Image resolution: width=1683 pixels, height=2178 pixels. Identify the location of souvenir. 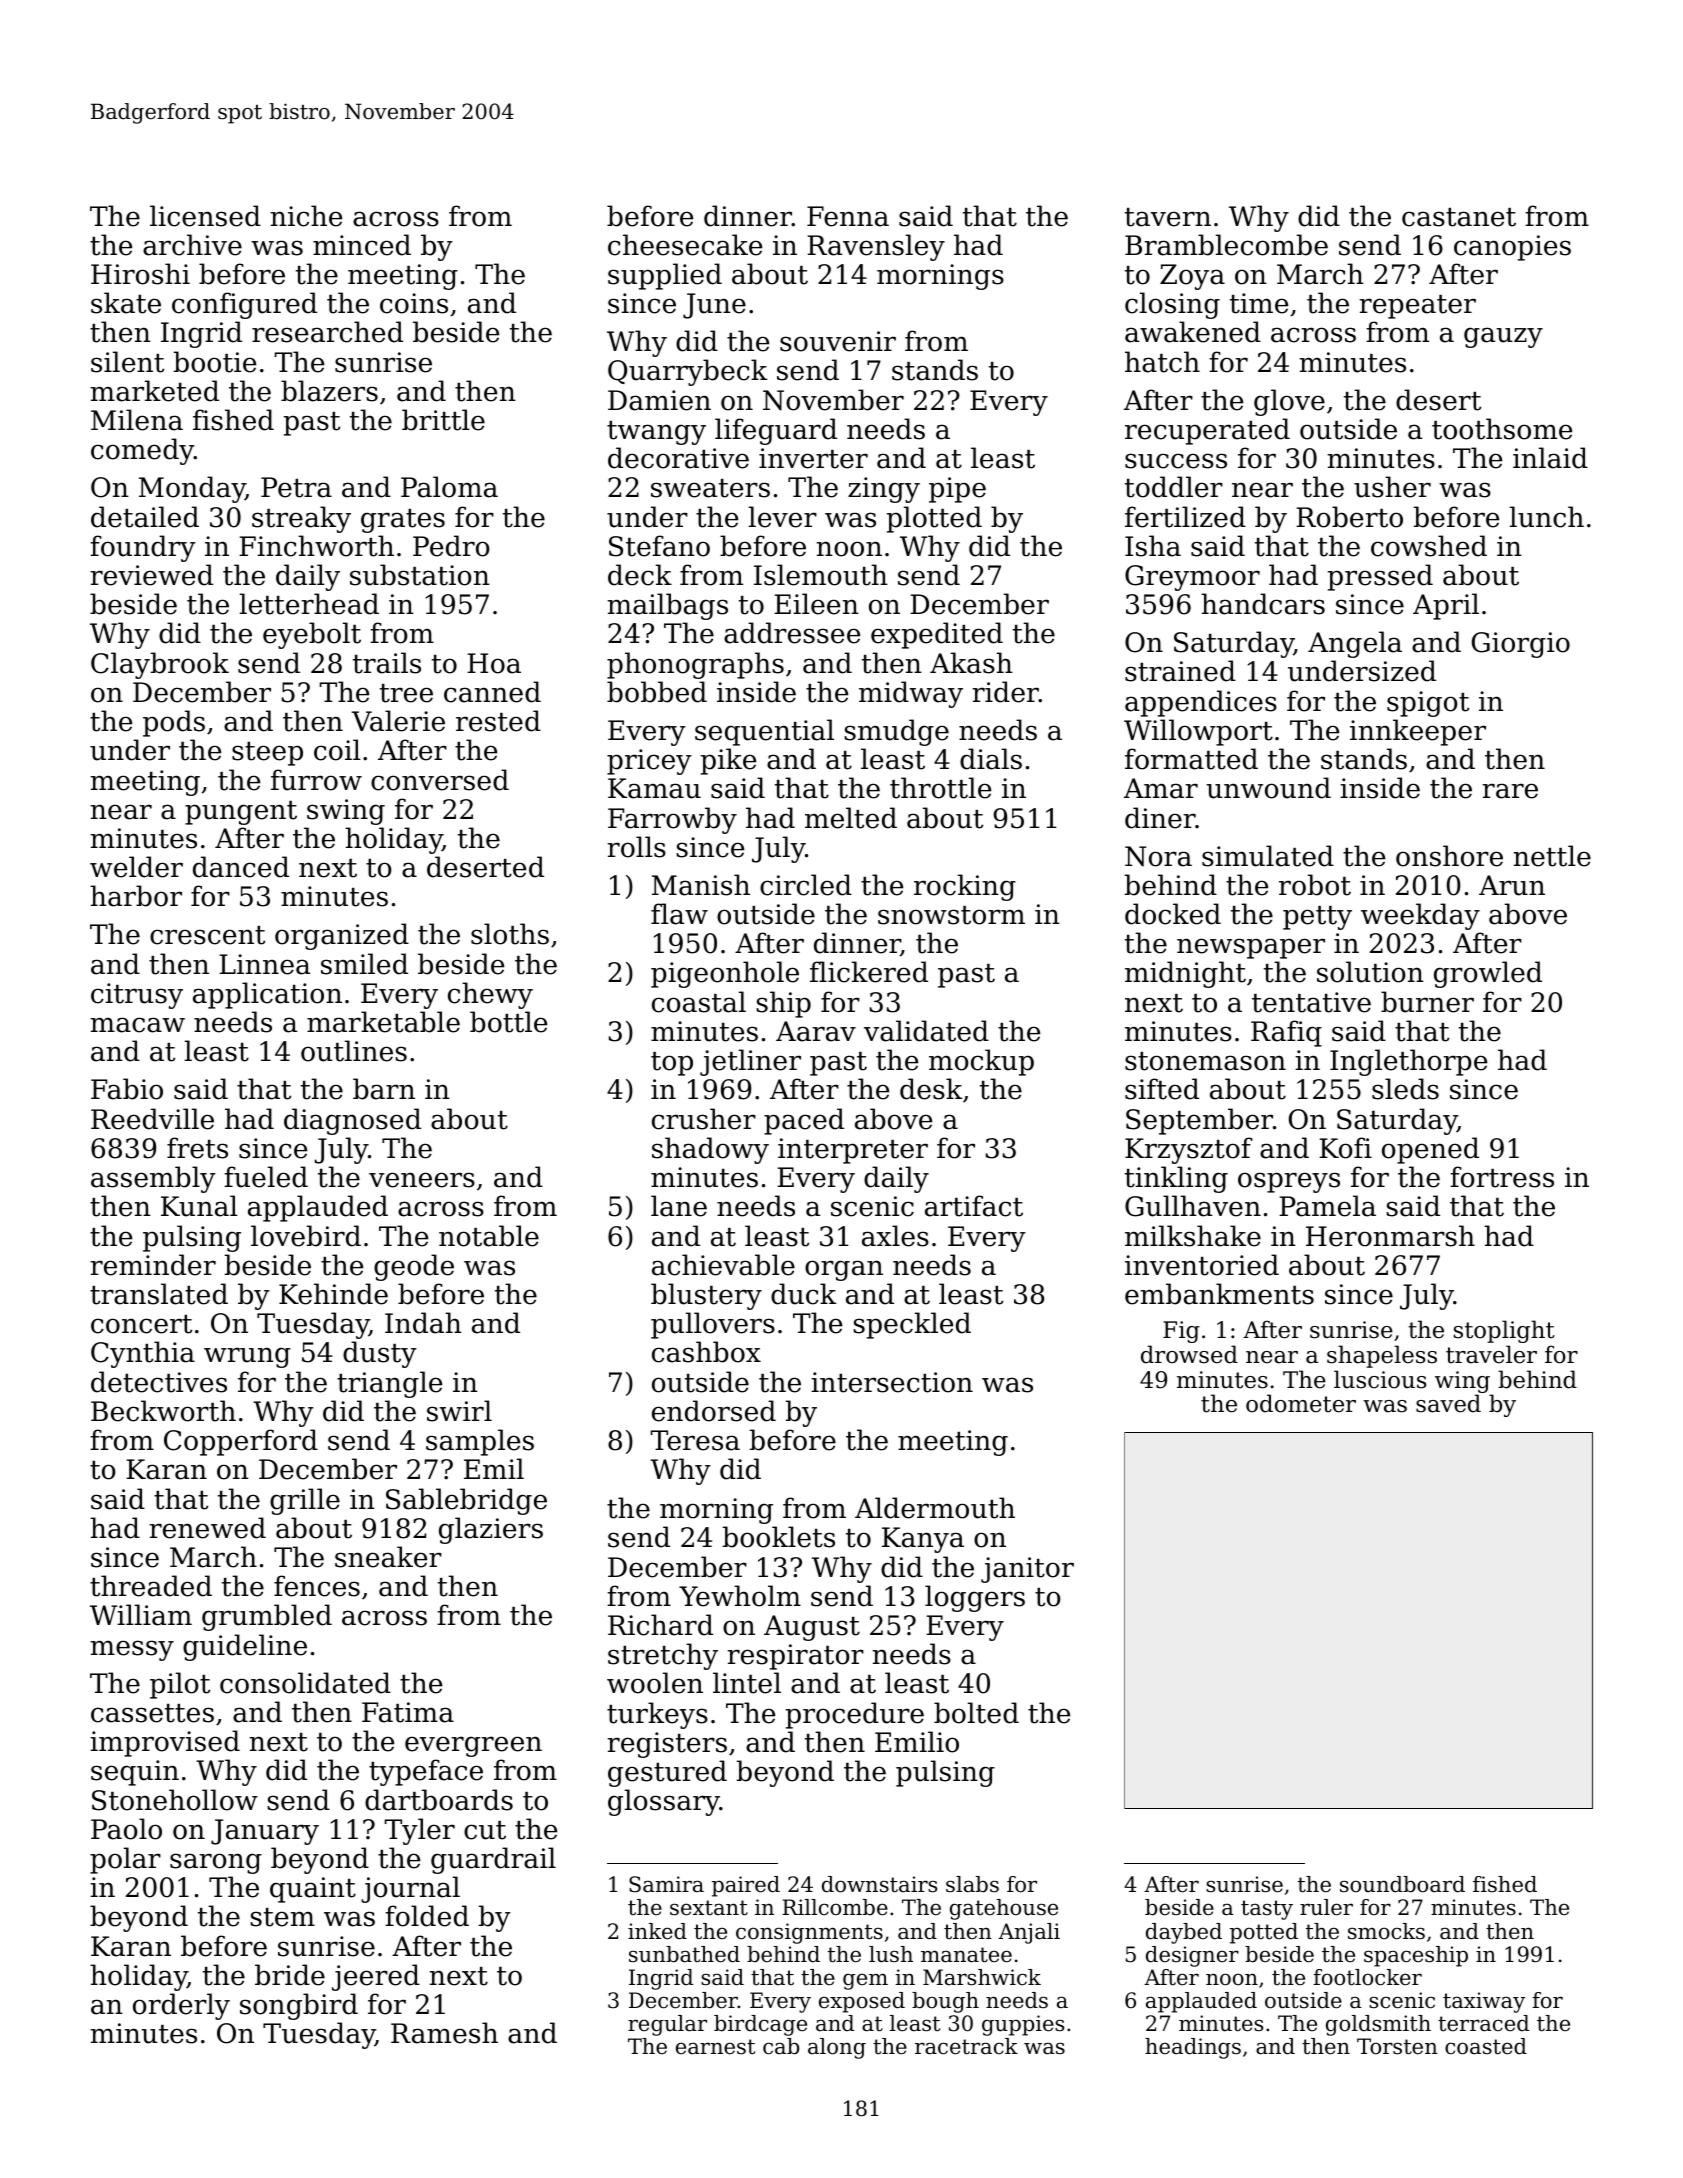
(838, 341).
